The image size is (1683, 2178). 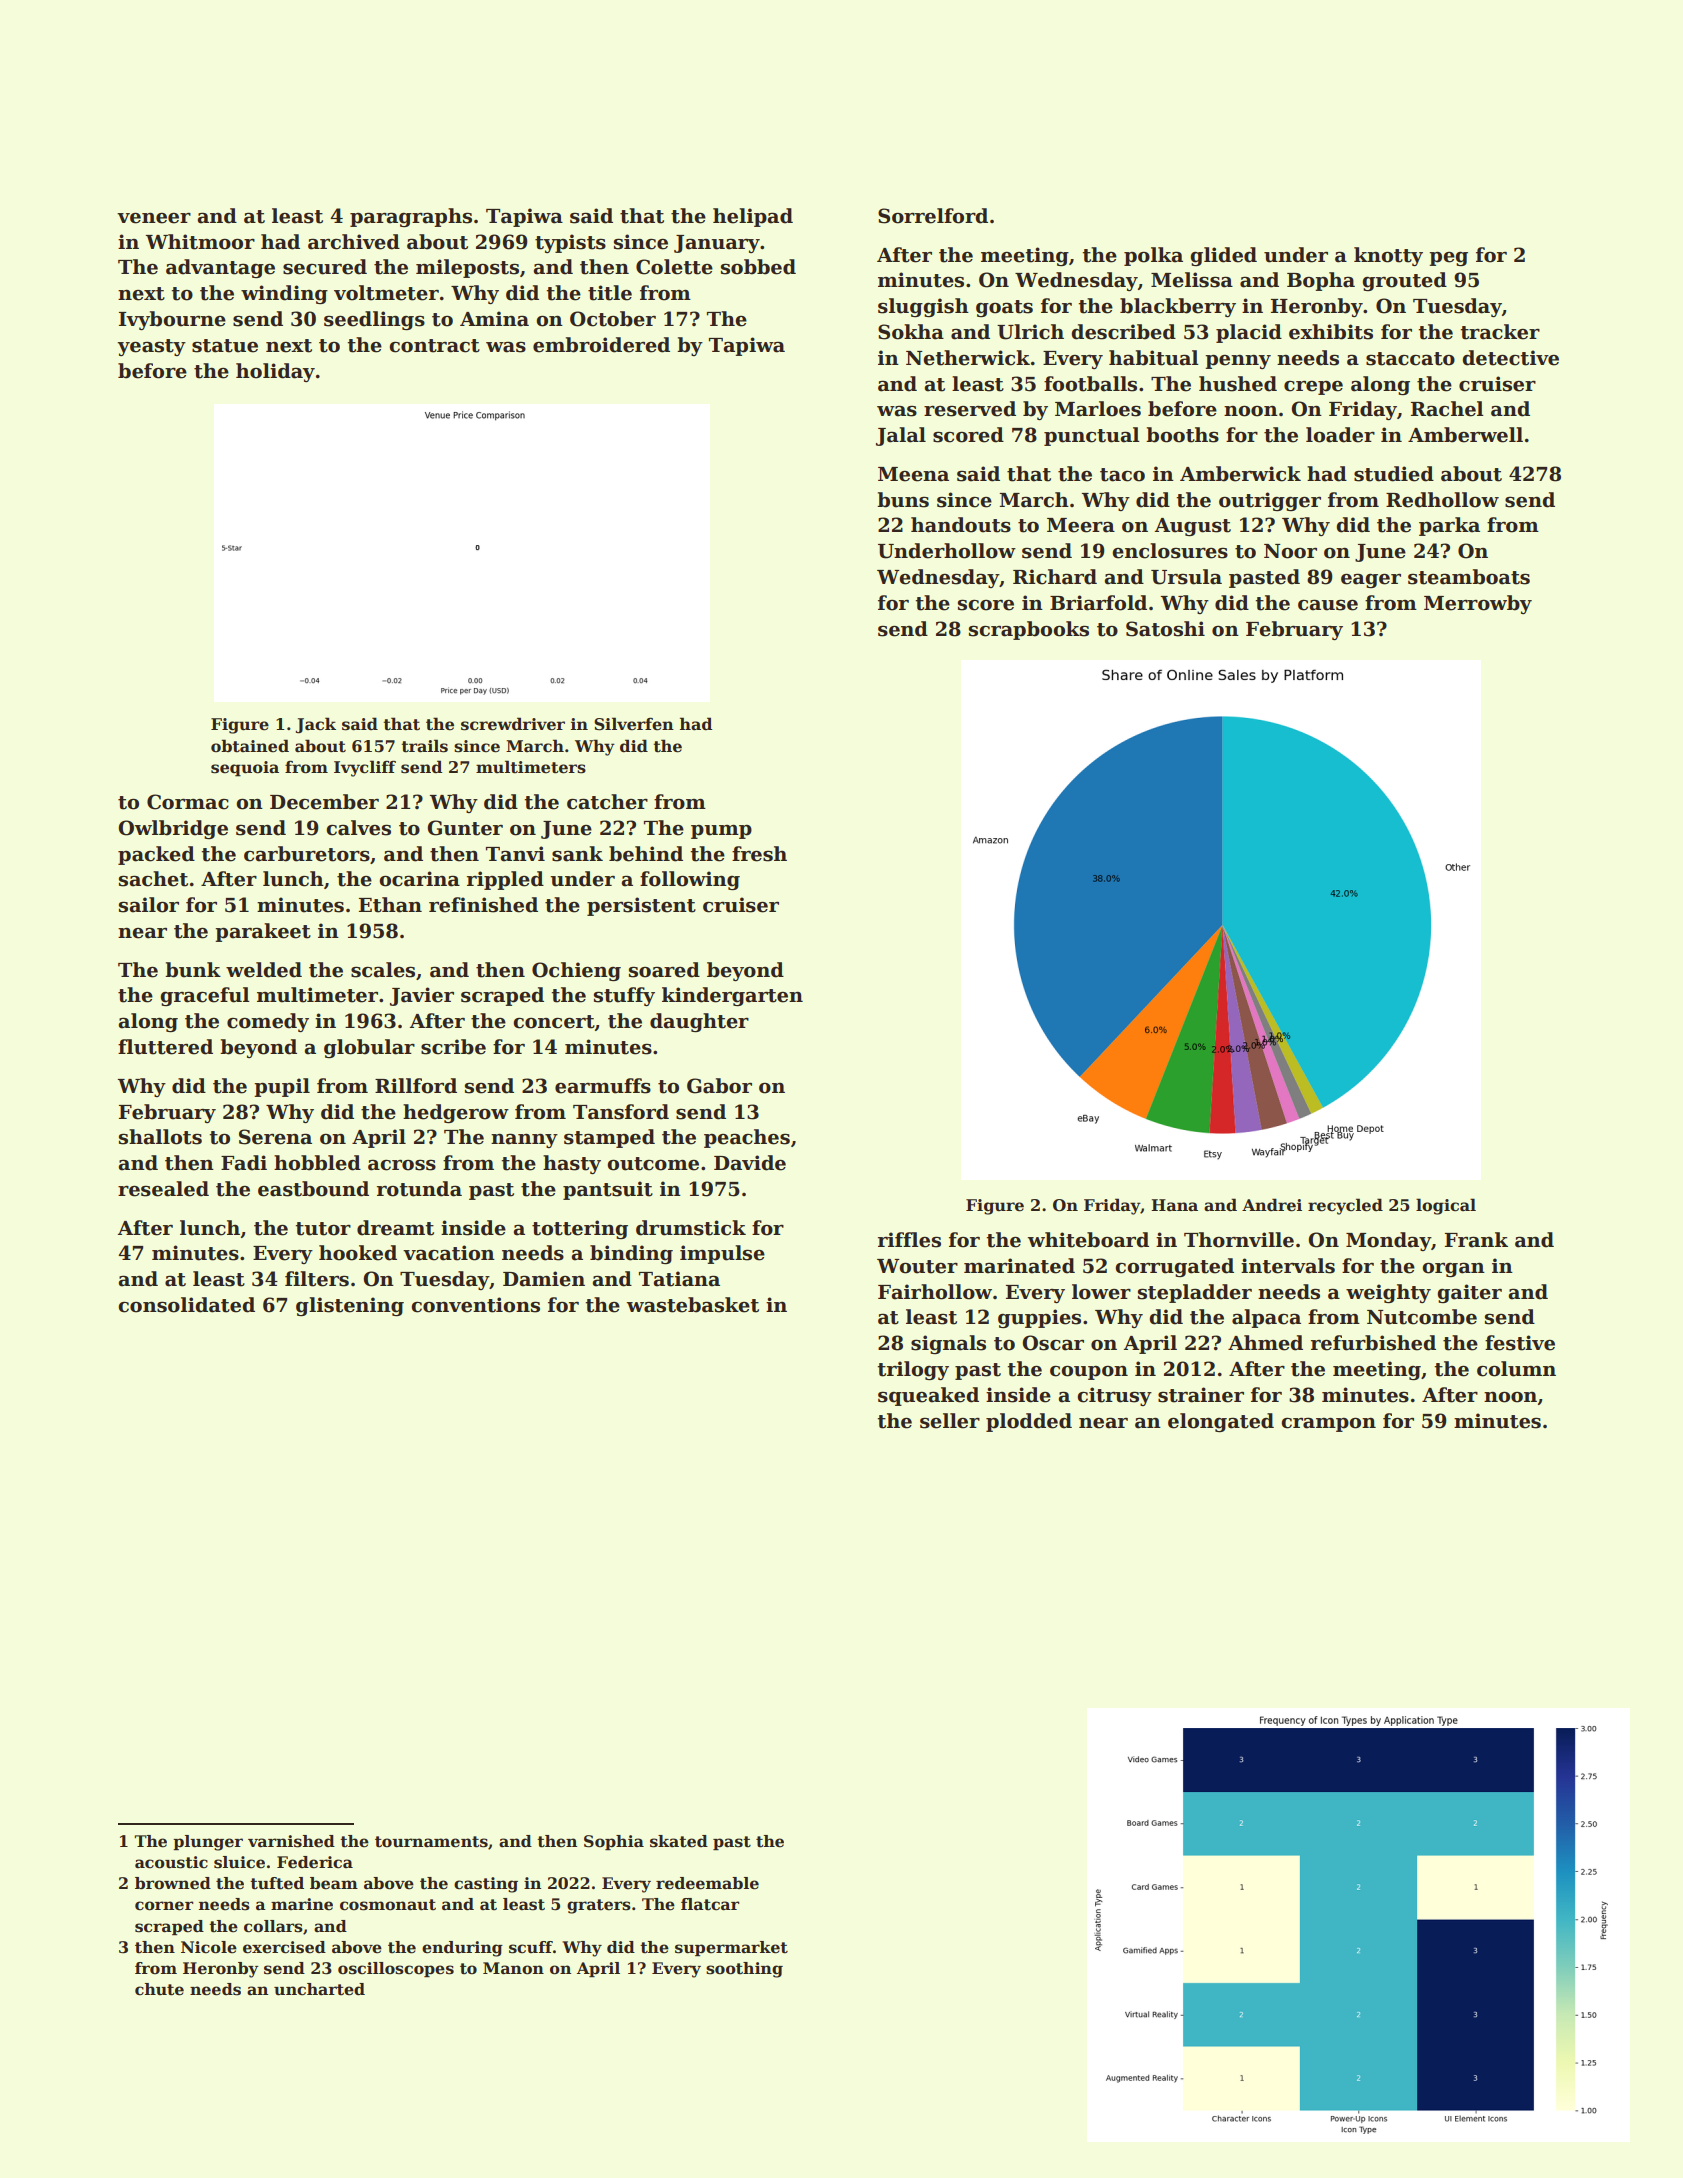 What do you see at coordinates (1039, 1318) in the screenshot?
I see `guppies` at bounding box center [1039, 1318].
